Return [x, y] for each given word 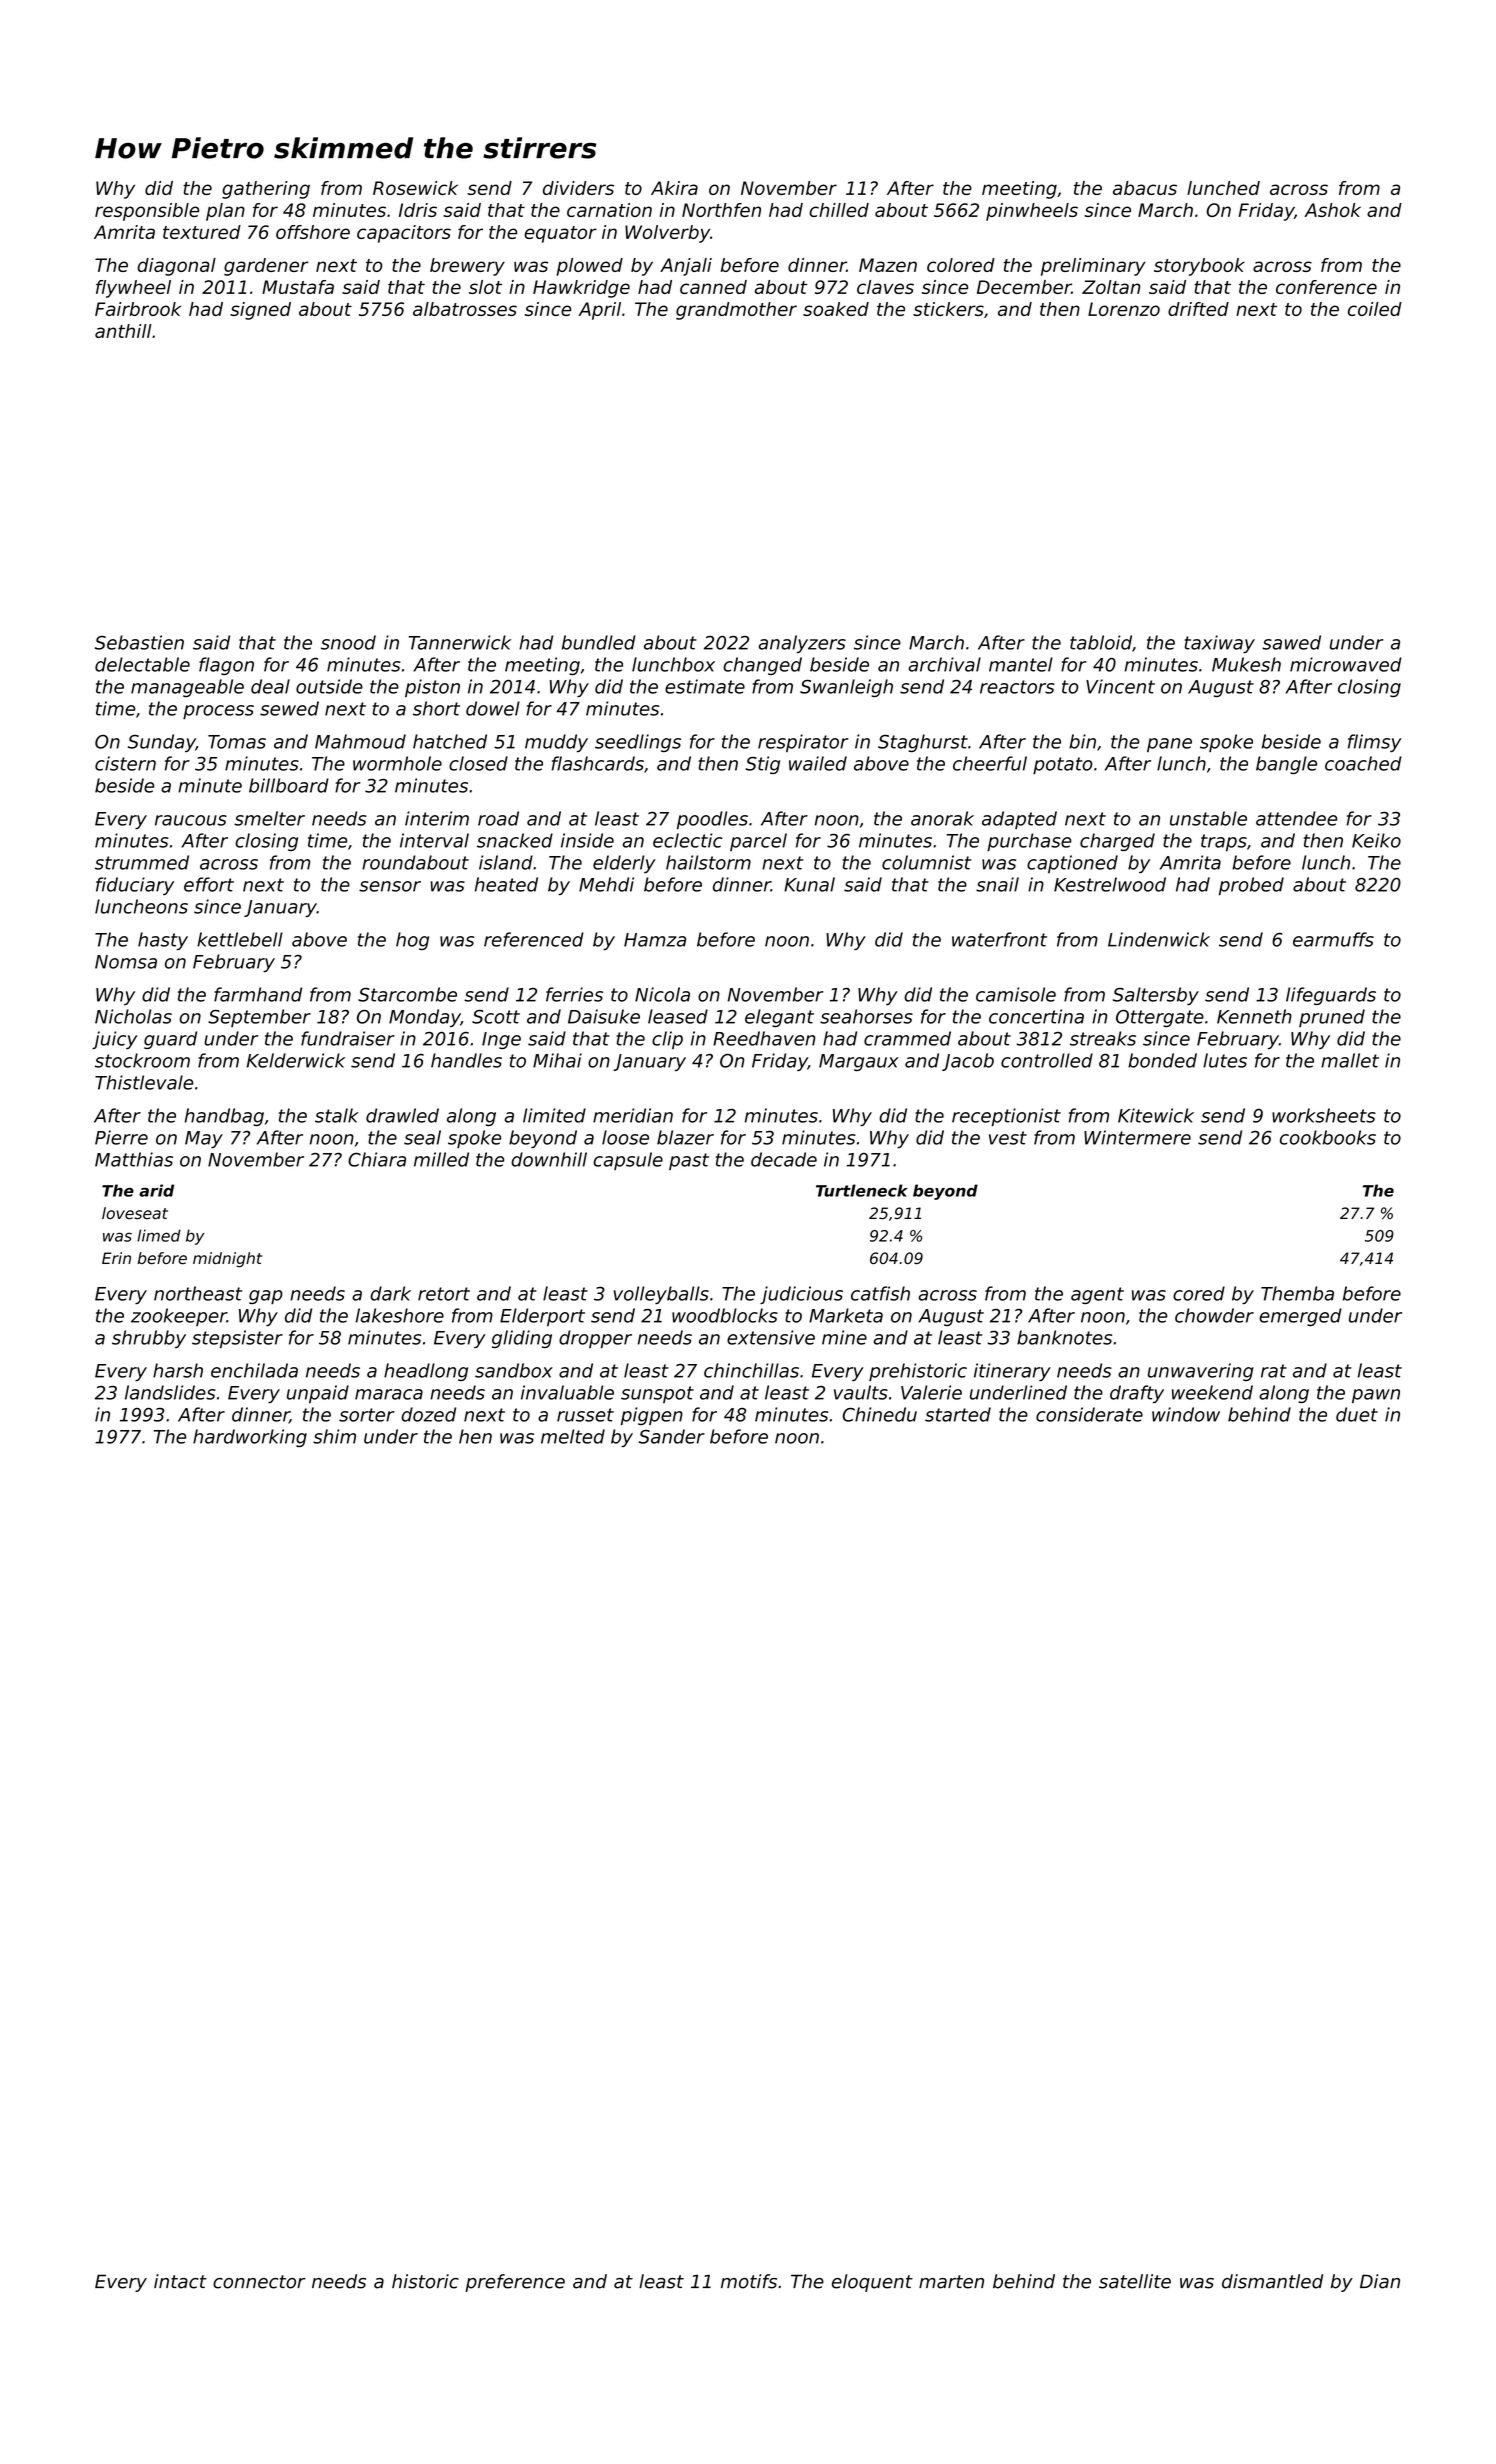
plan [225, 212]
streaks [1103, 1038]
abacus [1145, 188]
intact [180, 2281]
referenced [534, 939]
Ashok [1332, 210]
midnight [227, 1260]
